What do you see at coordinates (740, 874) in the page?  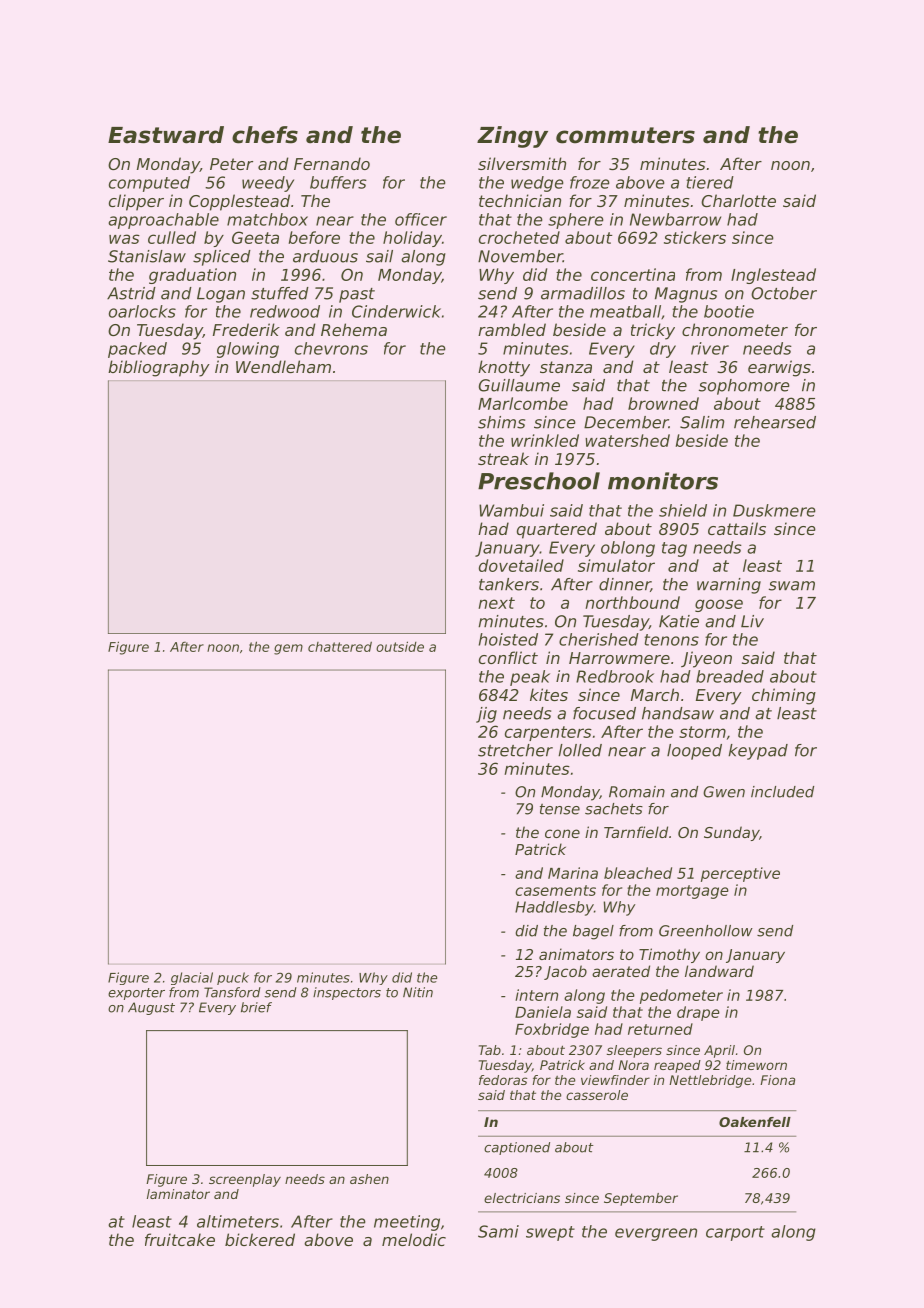 I see `perceptive` at bounding box center [740, 874].
